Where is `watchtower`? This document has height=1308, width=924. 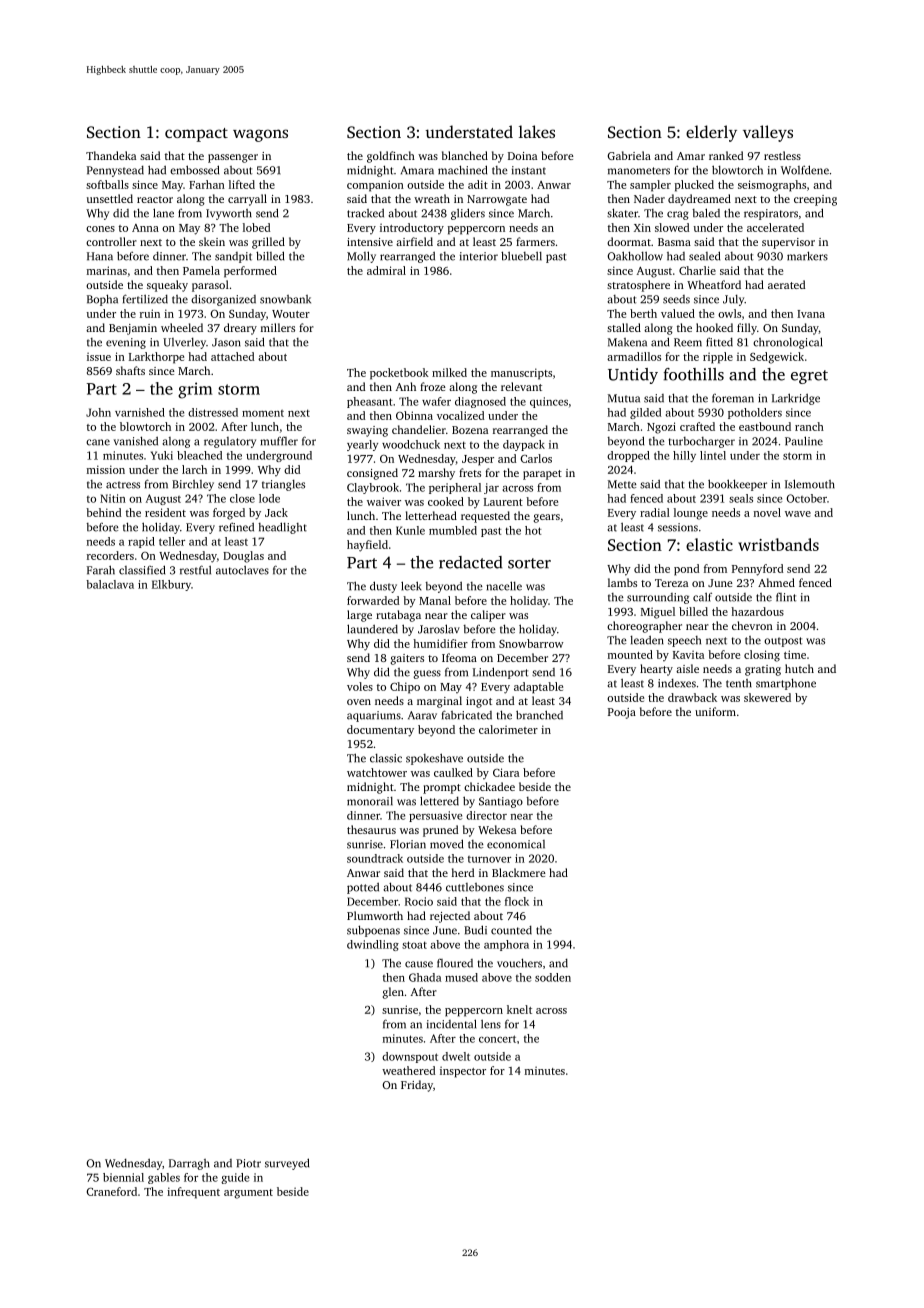
watchtower is located at coordinates (377, 772).
